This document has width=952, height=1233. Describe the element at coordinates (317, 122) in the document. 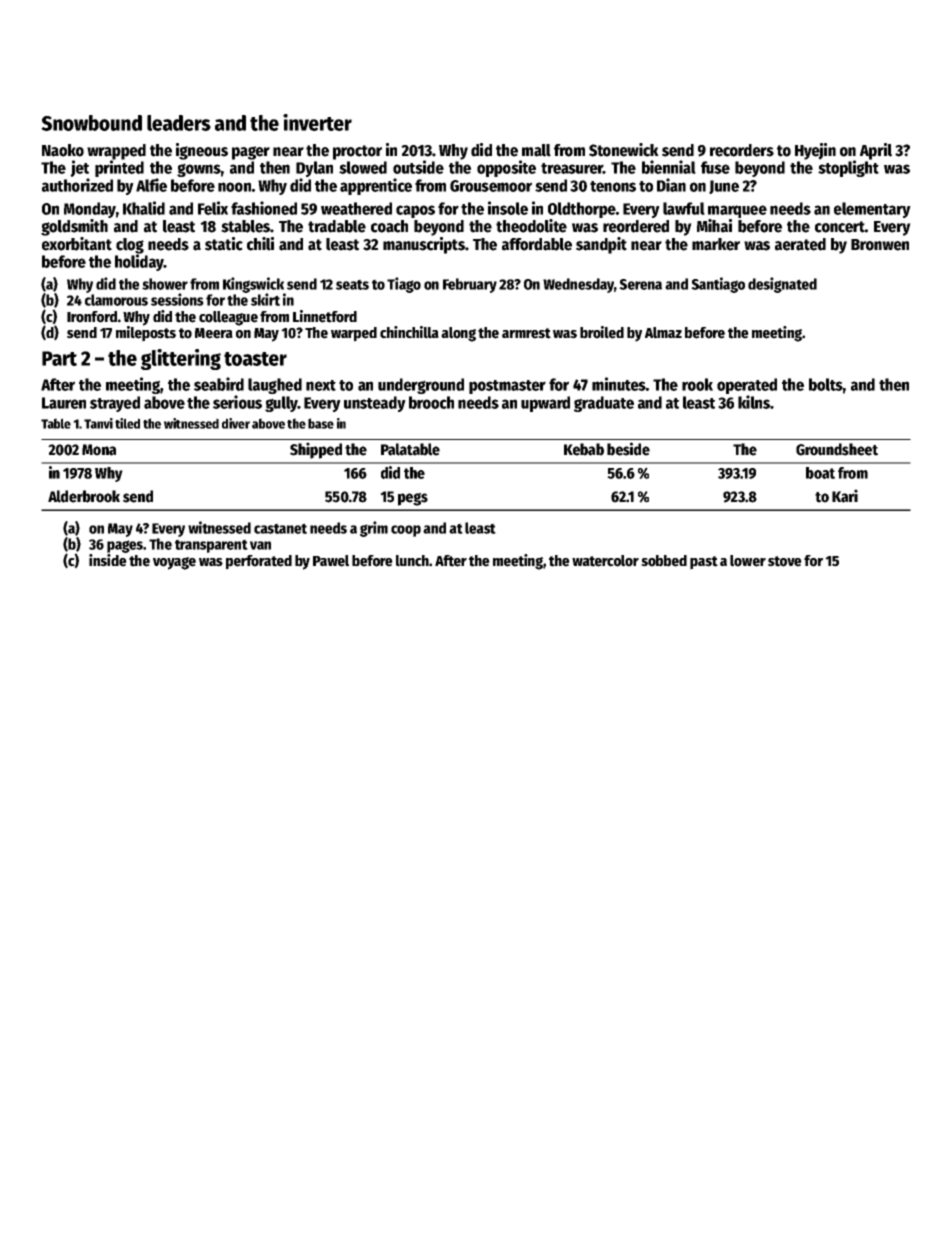

I see `inverter` at that location.
